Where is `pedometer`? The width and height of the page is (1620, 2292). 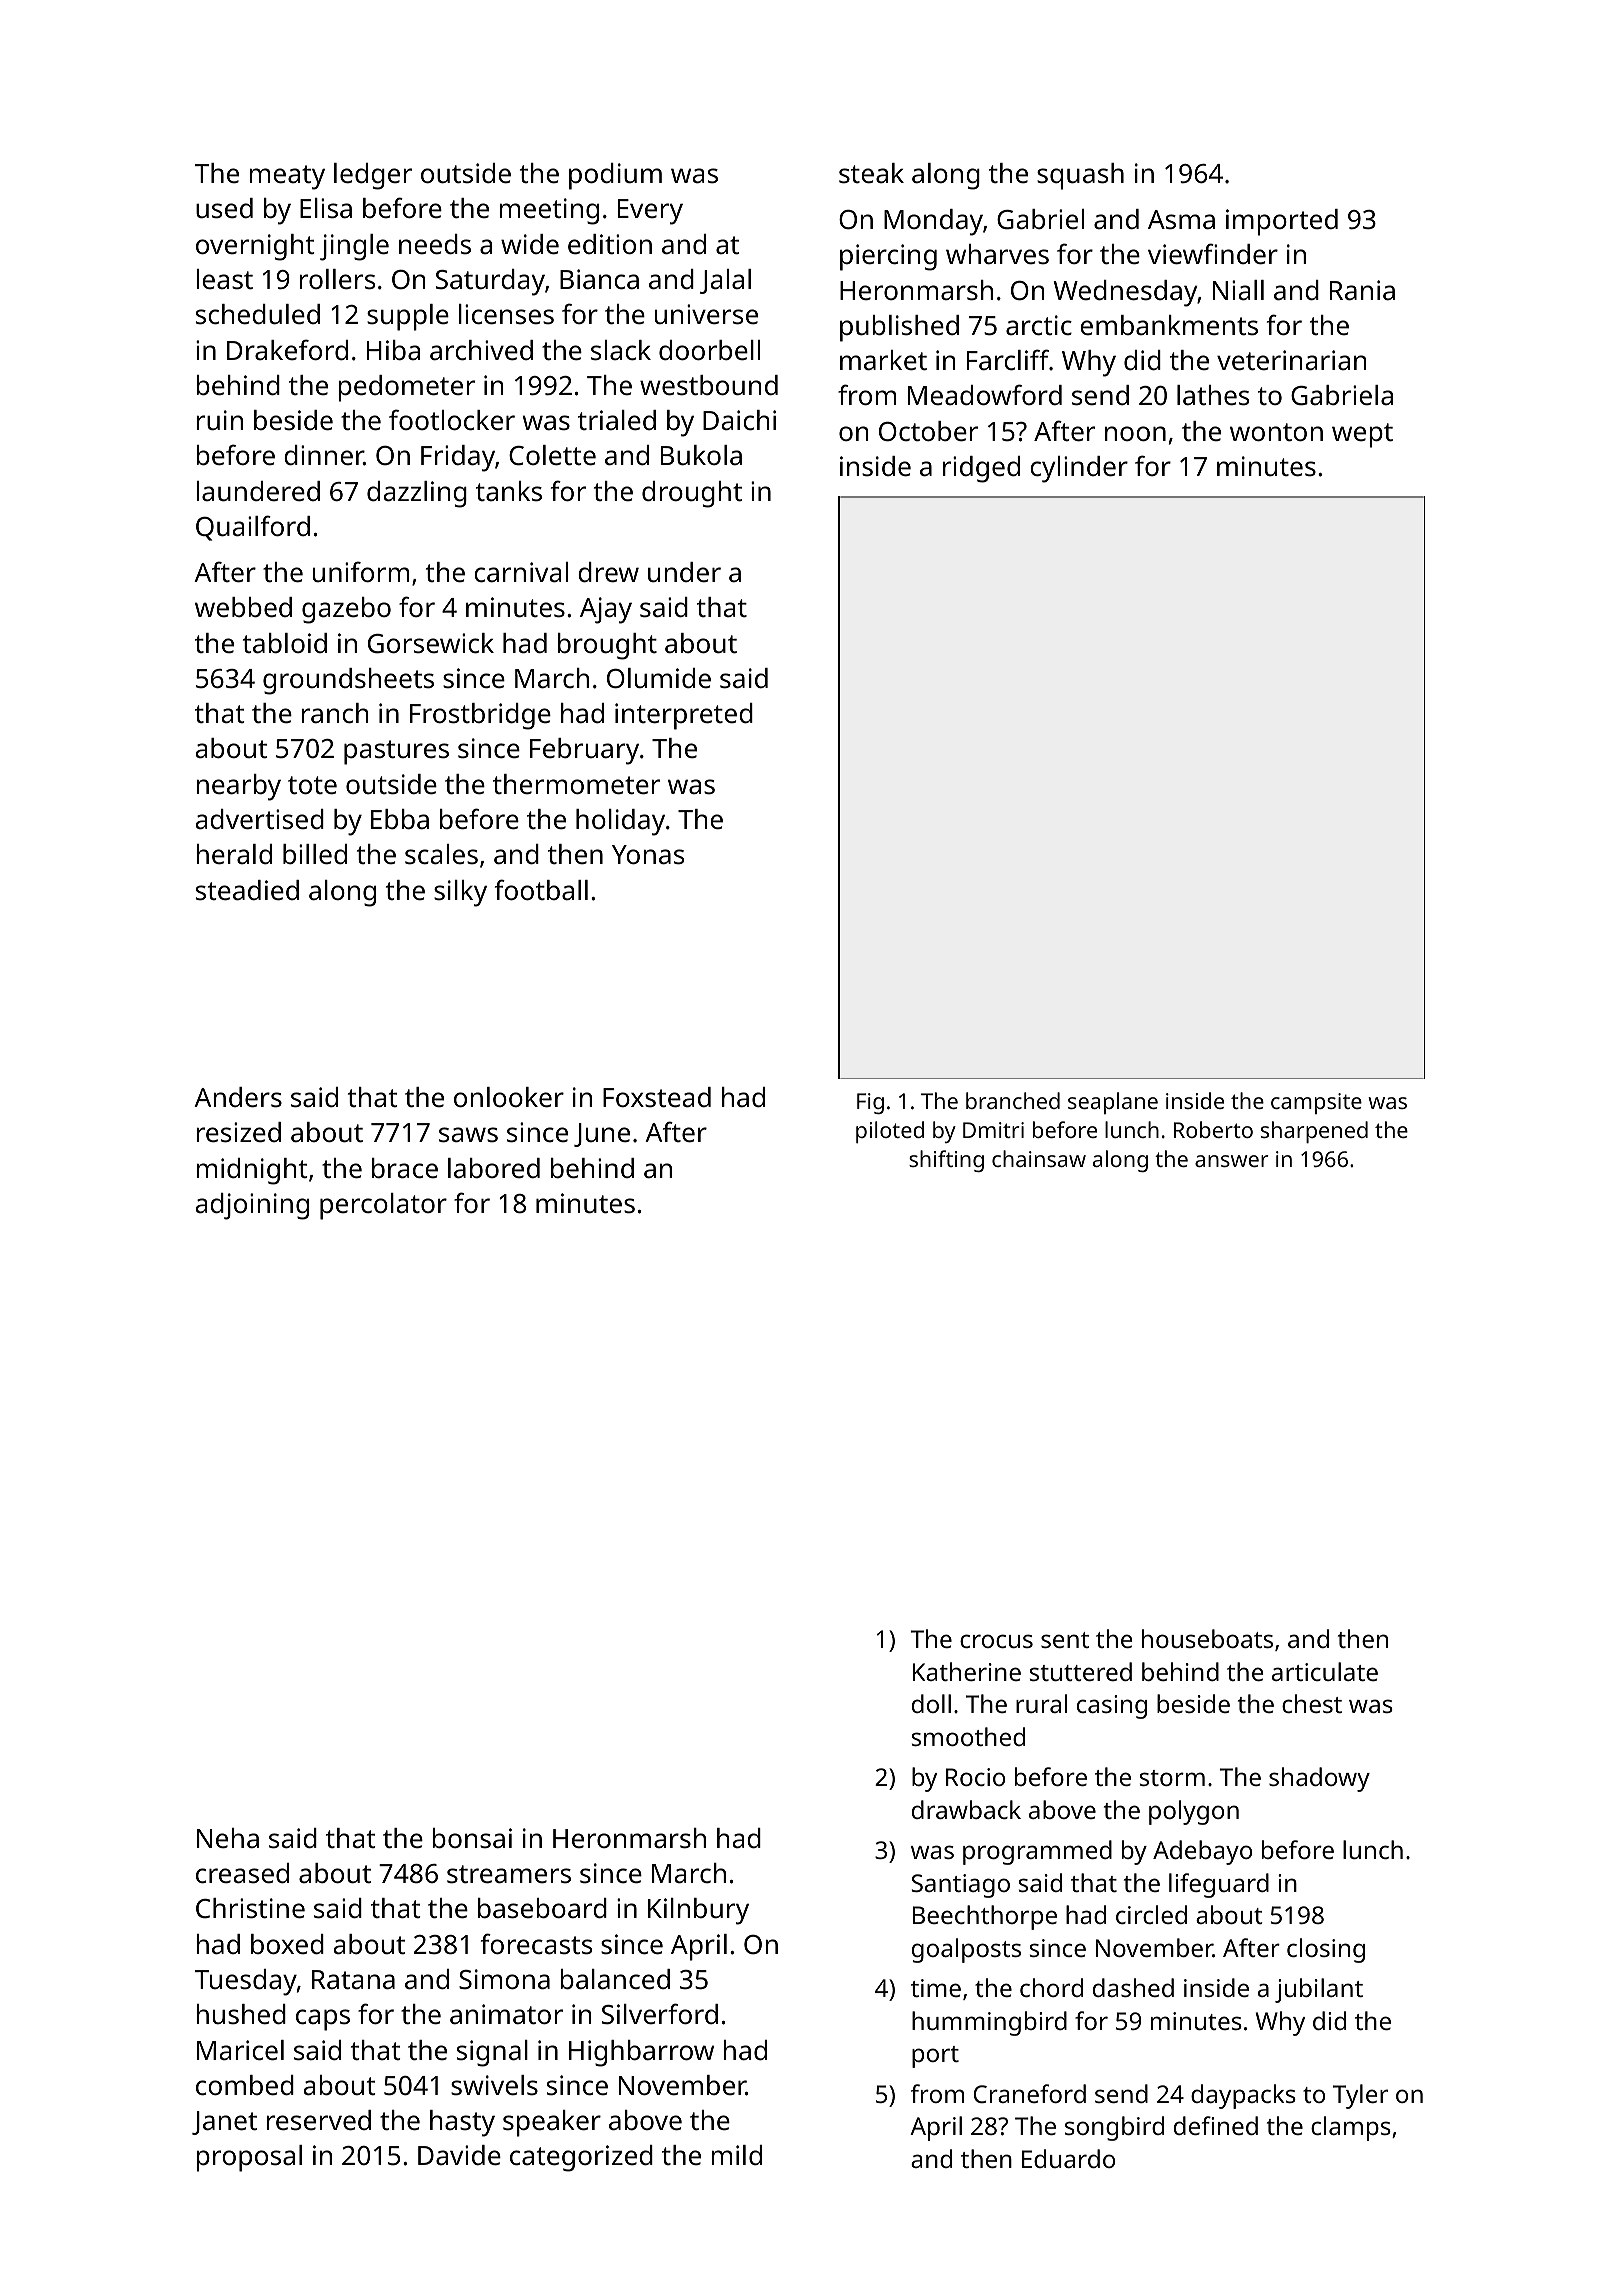
pedometer is located at coordinates (406, 388).
